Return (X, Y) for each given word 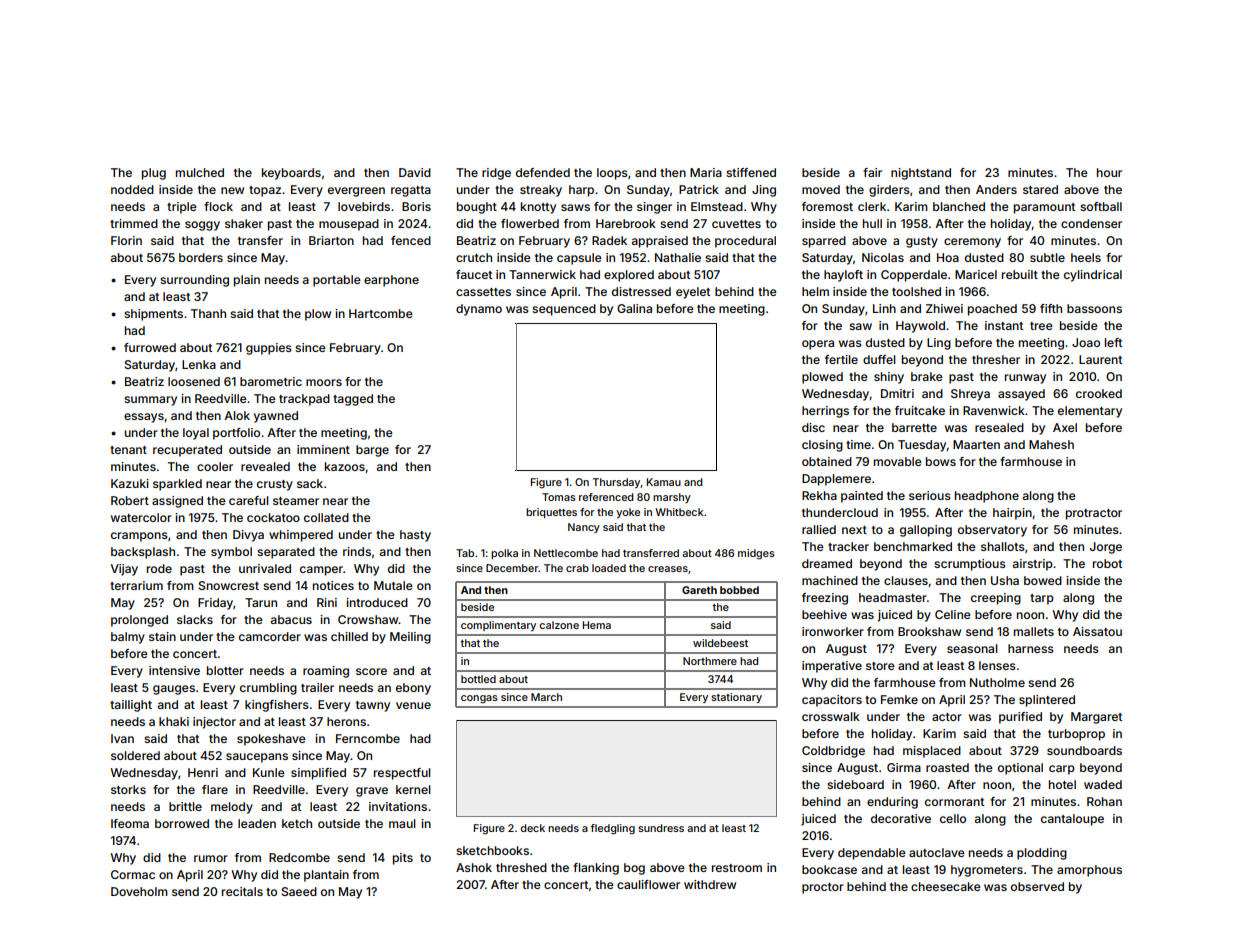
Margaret (1096, 718)
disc (813, 427)
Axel (1065, 427)
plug (154, 174)
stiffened (751, 172)
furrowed (150, 347)
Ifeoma (130, 823)
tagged (353, 400)
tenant (128, 450)
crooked (1099, 393)
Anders (996, 189)
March (546, 697)
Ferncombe (368, 738)
